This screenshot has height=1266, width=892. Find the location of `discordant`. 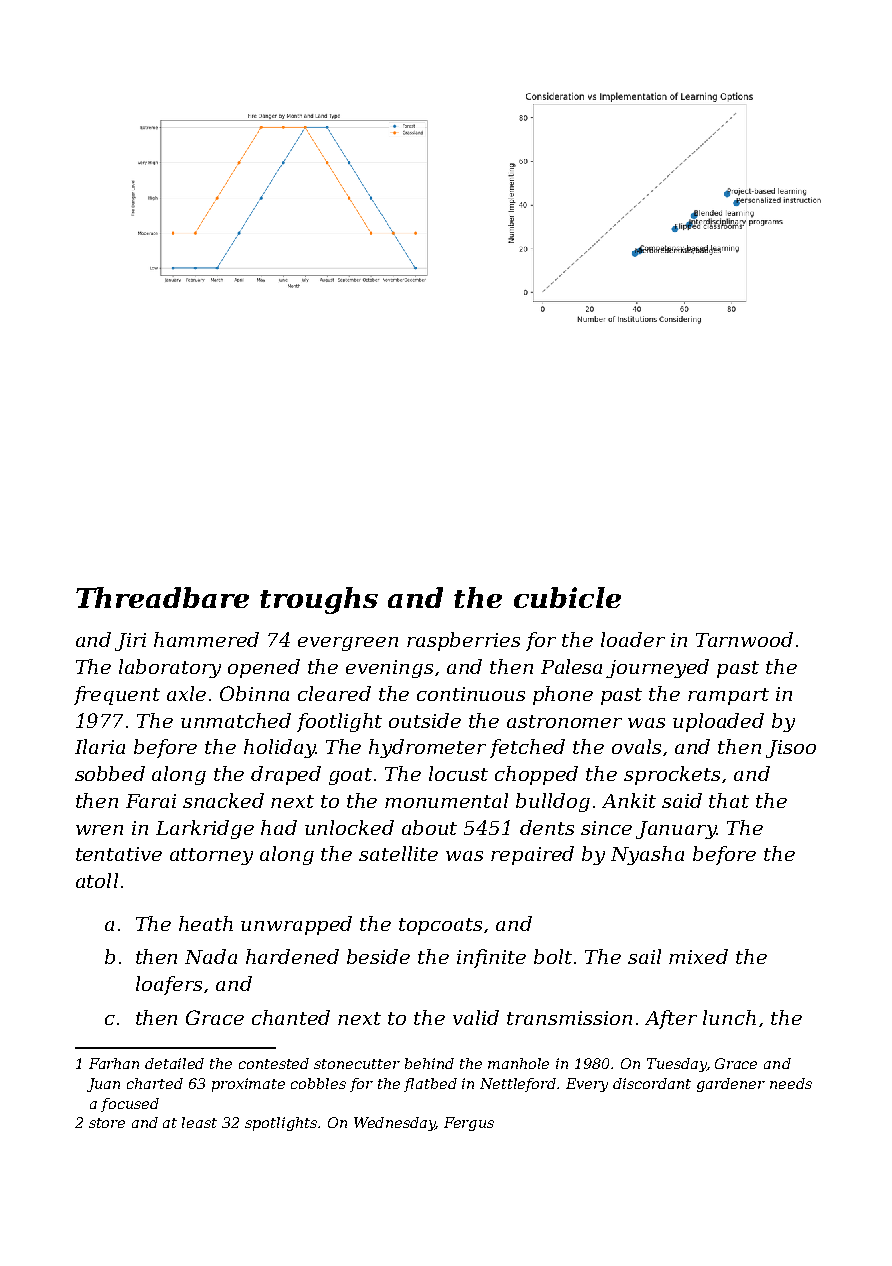

discordant is located at coordinates (652, 1083).
